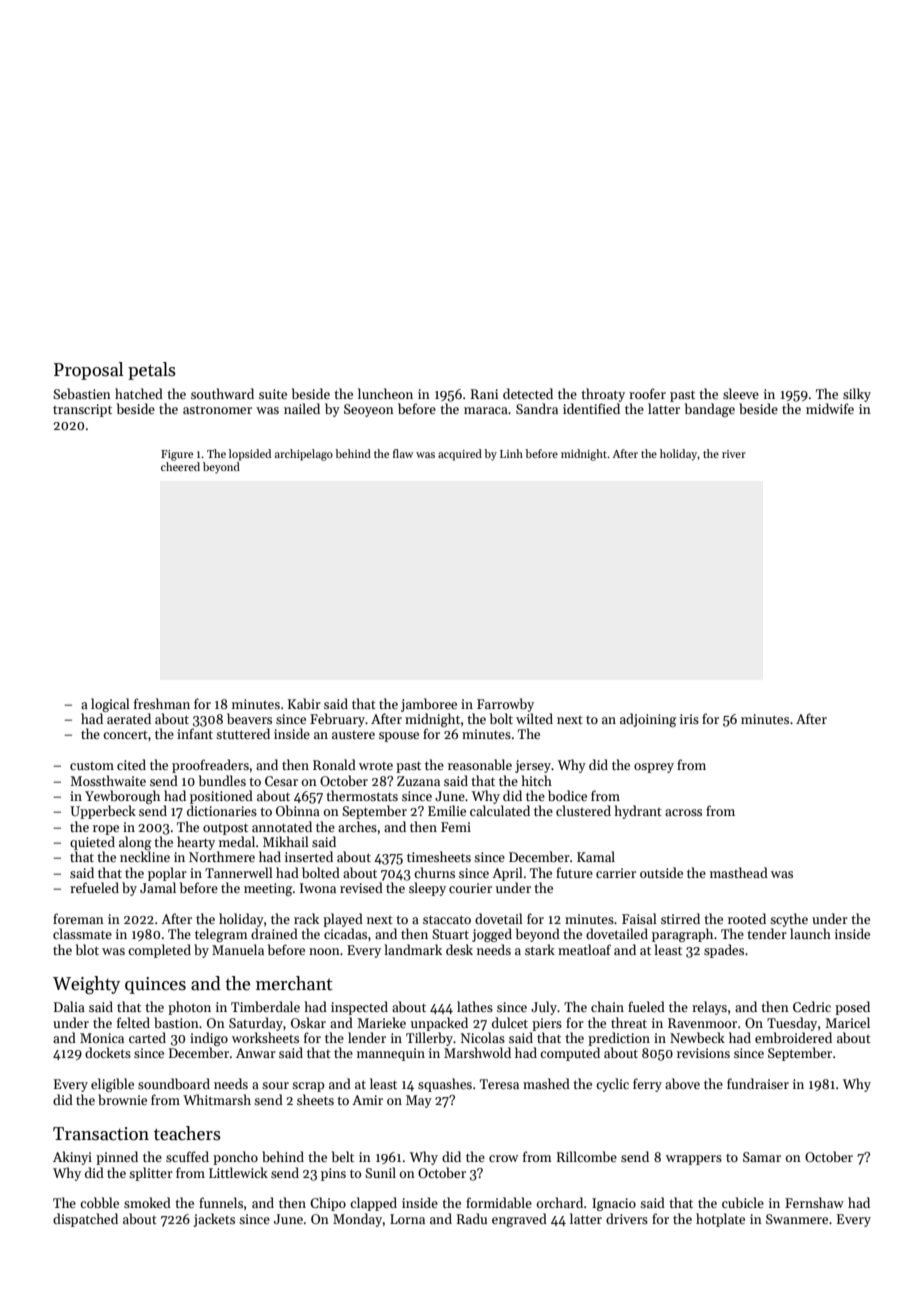 The height and width of the page is (1308, 924). Describe the element at coordinates (857, 395) in the page. I see `silky` at that location.
